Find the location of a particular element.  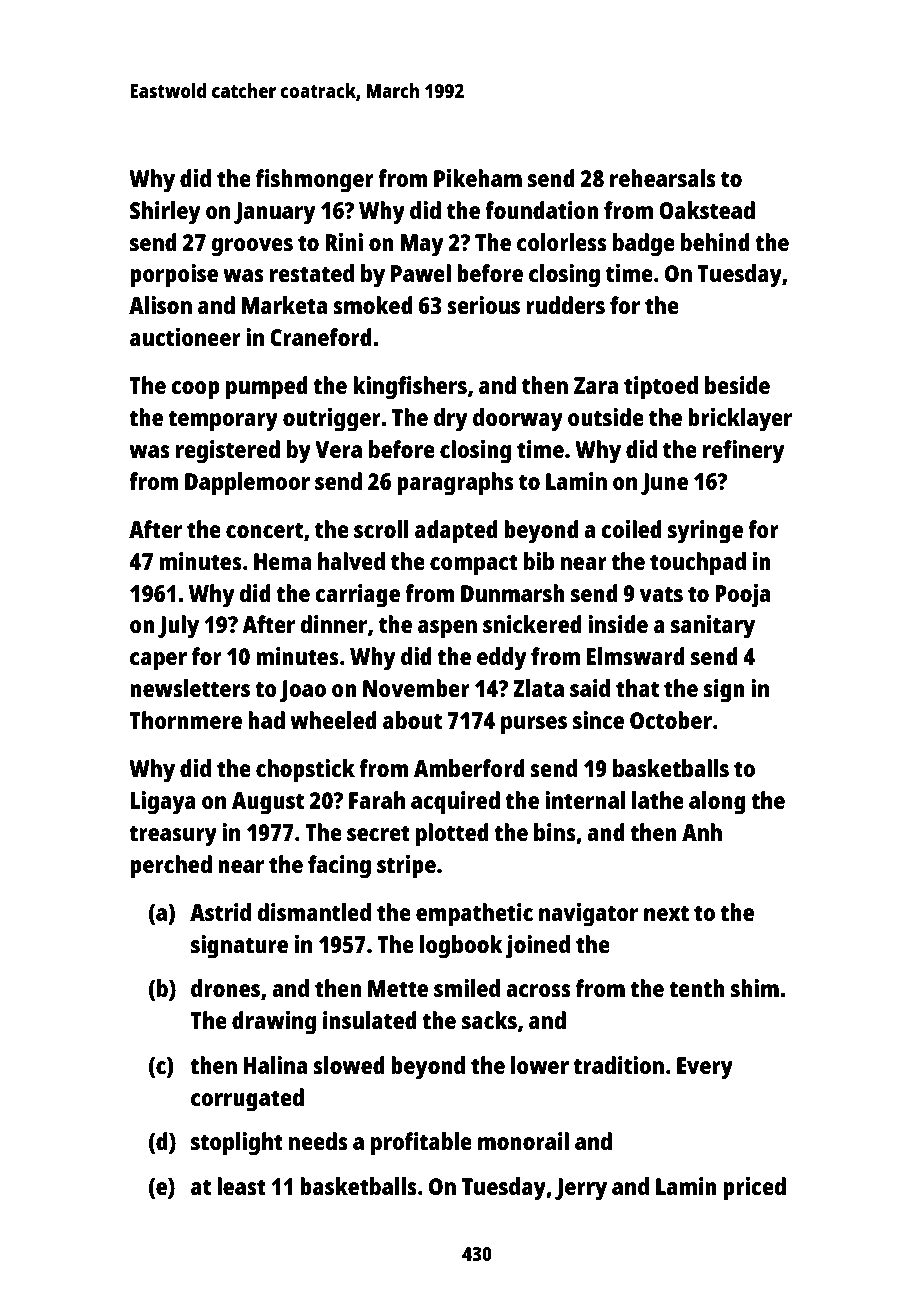

least is located at coordinates (241, 1186).
